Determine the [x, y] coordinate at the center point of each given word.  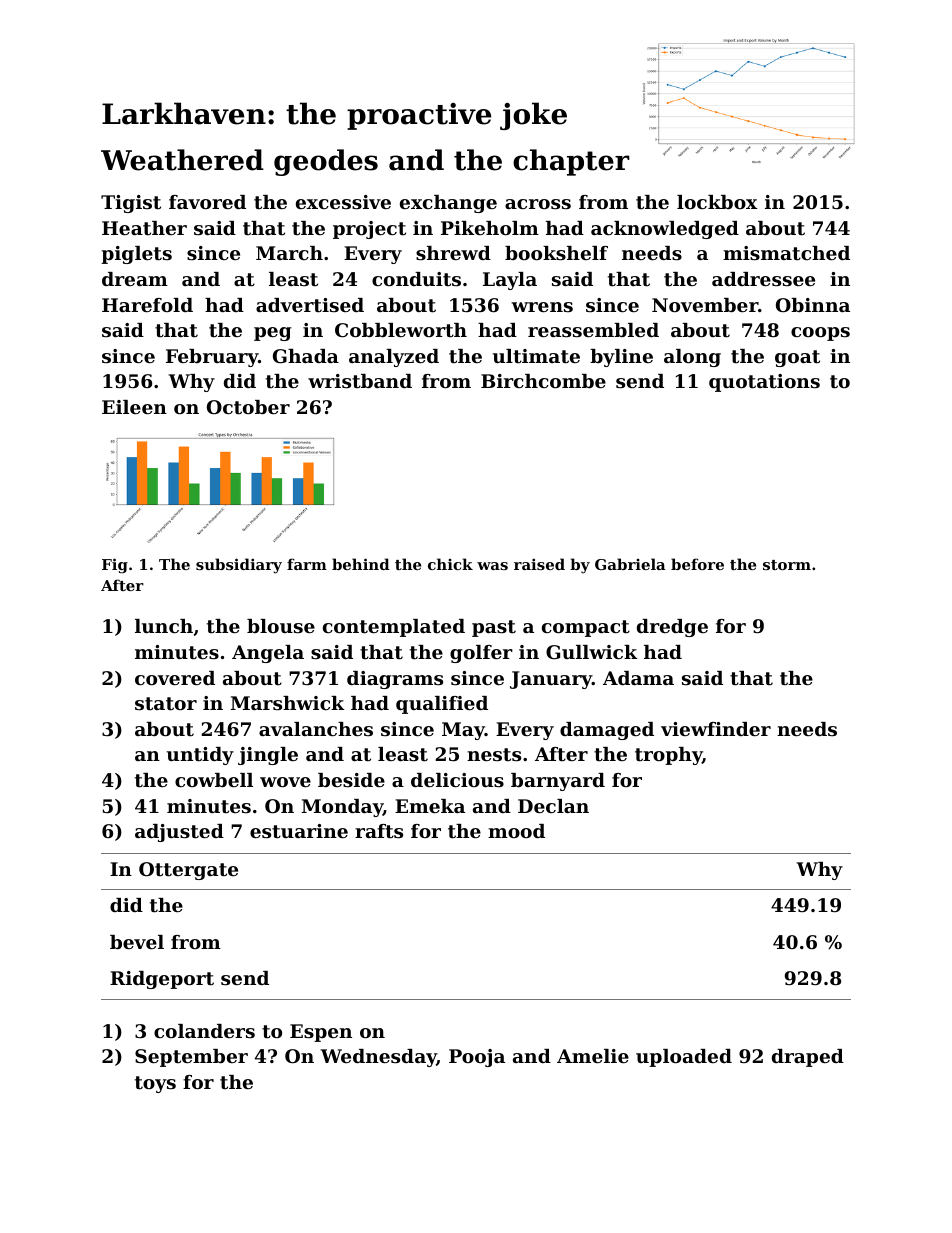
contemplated [394, 628]
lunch [164, 626]
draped [808, 1058]
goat [797, 358]
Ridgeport [162, 980]
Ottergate [188, 871]
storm [787, 565]
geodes [326, 162]
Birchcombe [543, 381]
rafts [379, 831]
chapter [571, 162]
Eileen [134, 407]
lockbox [717, 202]
